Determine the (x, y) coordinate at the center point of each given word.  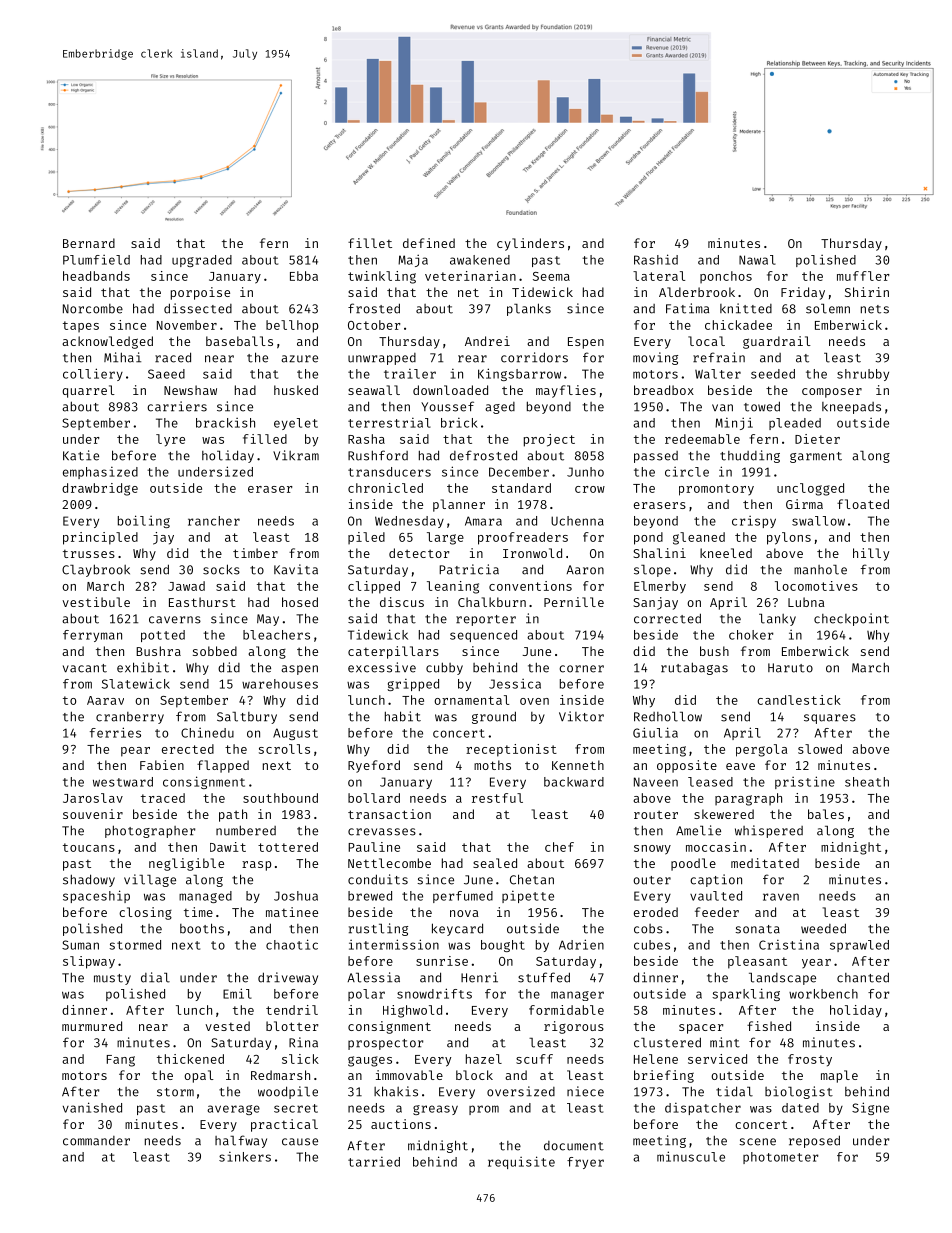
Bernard (89, 243)
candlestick (799, 700)
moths (492, 765)
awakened (480, 260)
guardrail (777, 342)
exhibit (143, 667)
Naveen (656, 782)
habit (403, 716)
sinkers (245, 1157)
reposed (814, 1141)
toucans (89, 847)
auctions (401, 1124)
